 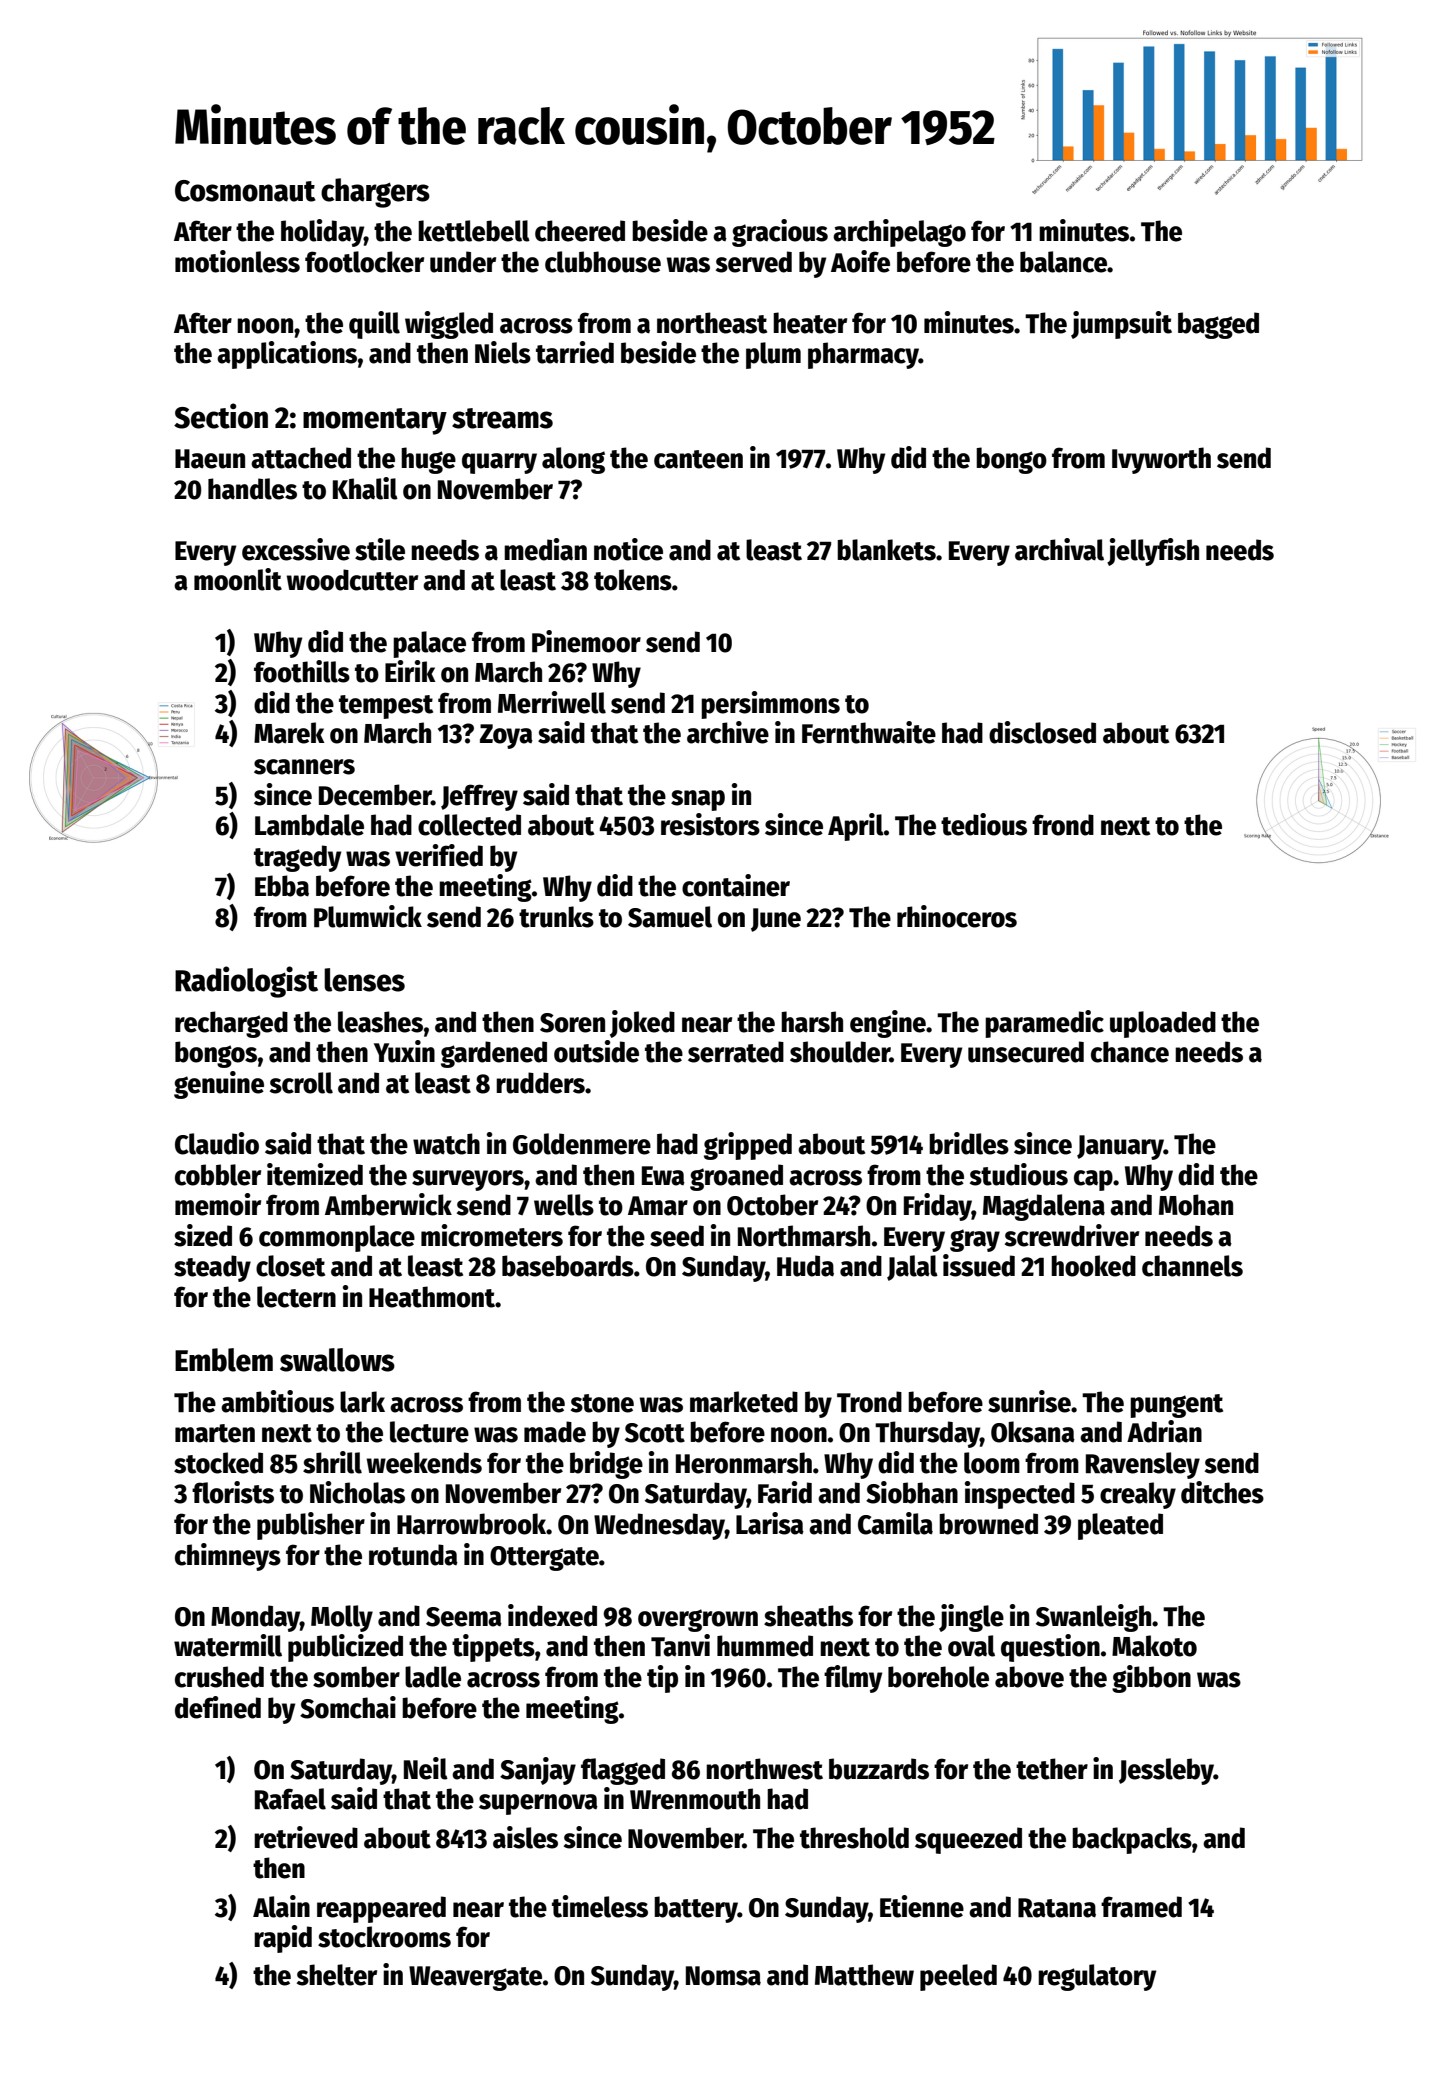 What do you see at coordinates (736, 885) in the image?
I see `container` at bounding box center [736, 885].
